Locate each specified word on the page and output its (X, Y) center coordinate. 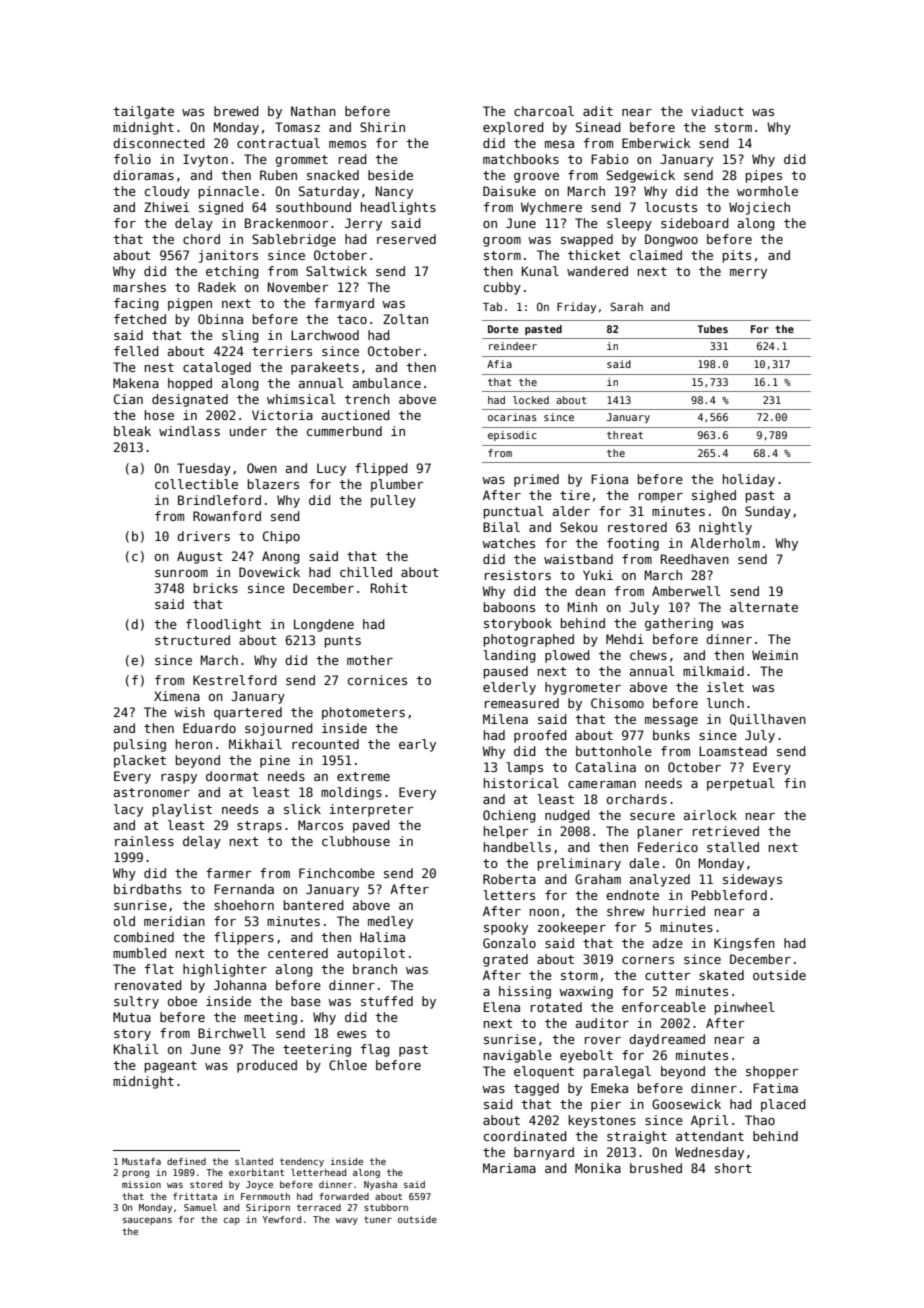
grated (505, 960)
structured (192, 640)
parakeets (325, 368)
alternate (764, 607)
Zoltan (405, 319)
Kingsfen (744, 944)
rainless (144, 841)
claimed (656, 255)
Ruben (278, 175)
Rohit (389, 588)
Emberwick (656, 143)
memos (347, 144)
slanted (254, 1161)
